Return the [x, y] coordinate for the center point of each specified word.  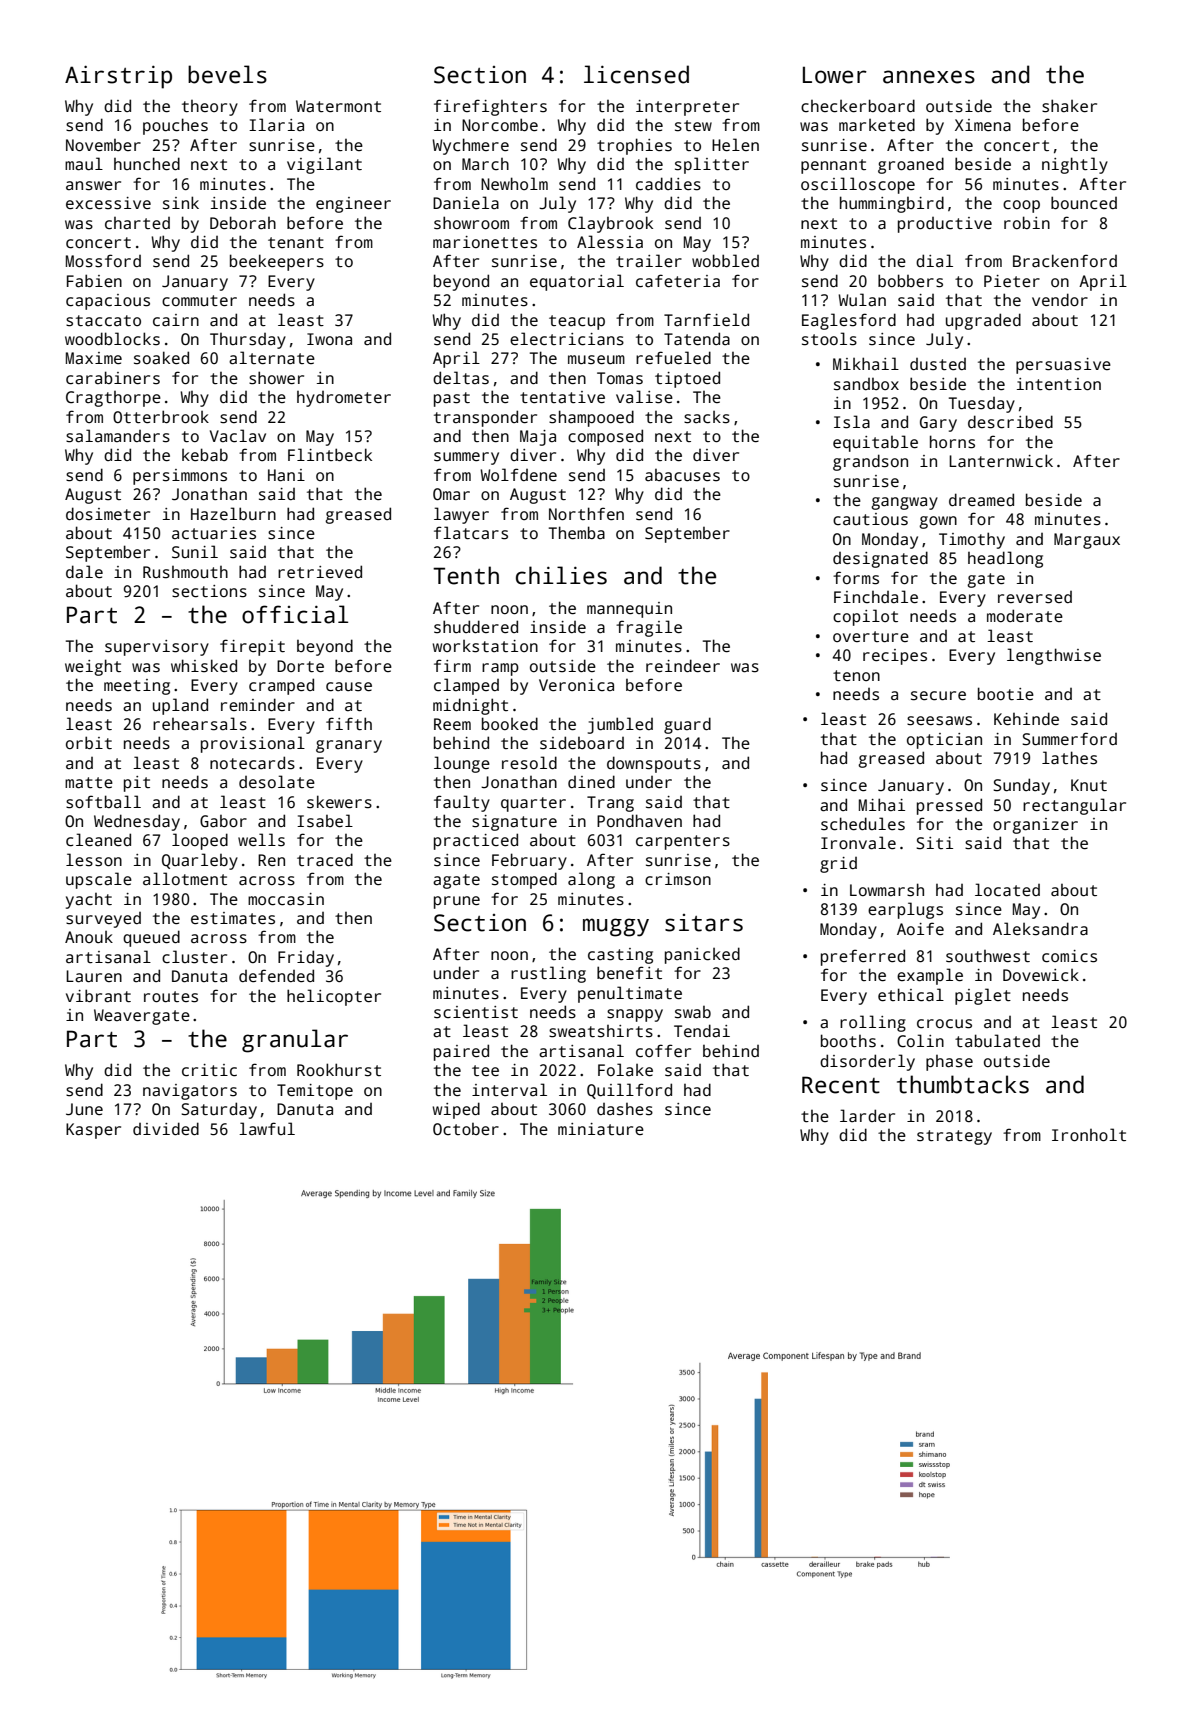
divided [166, 1128]
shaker [1069, 106]
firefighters [490, 107]
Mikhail [866, 363]
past [452, 399]
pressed [949, 806]
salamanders [118, 436]
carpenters [683, 842]
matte [89, 783]
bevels [227, 74]
